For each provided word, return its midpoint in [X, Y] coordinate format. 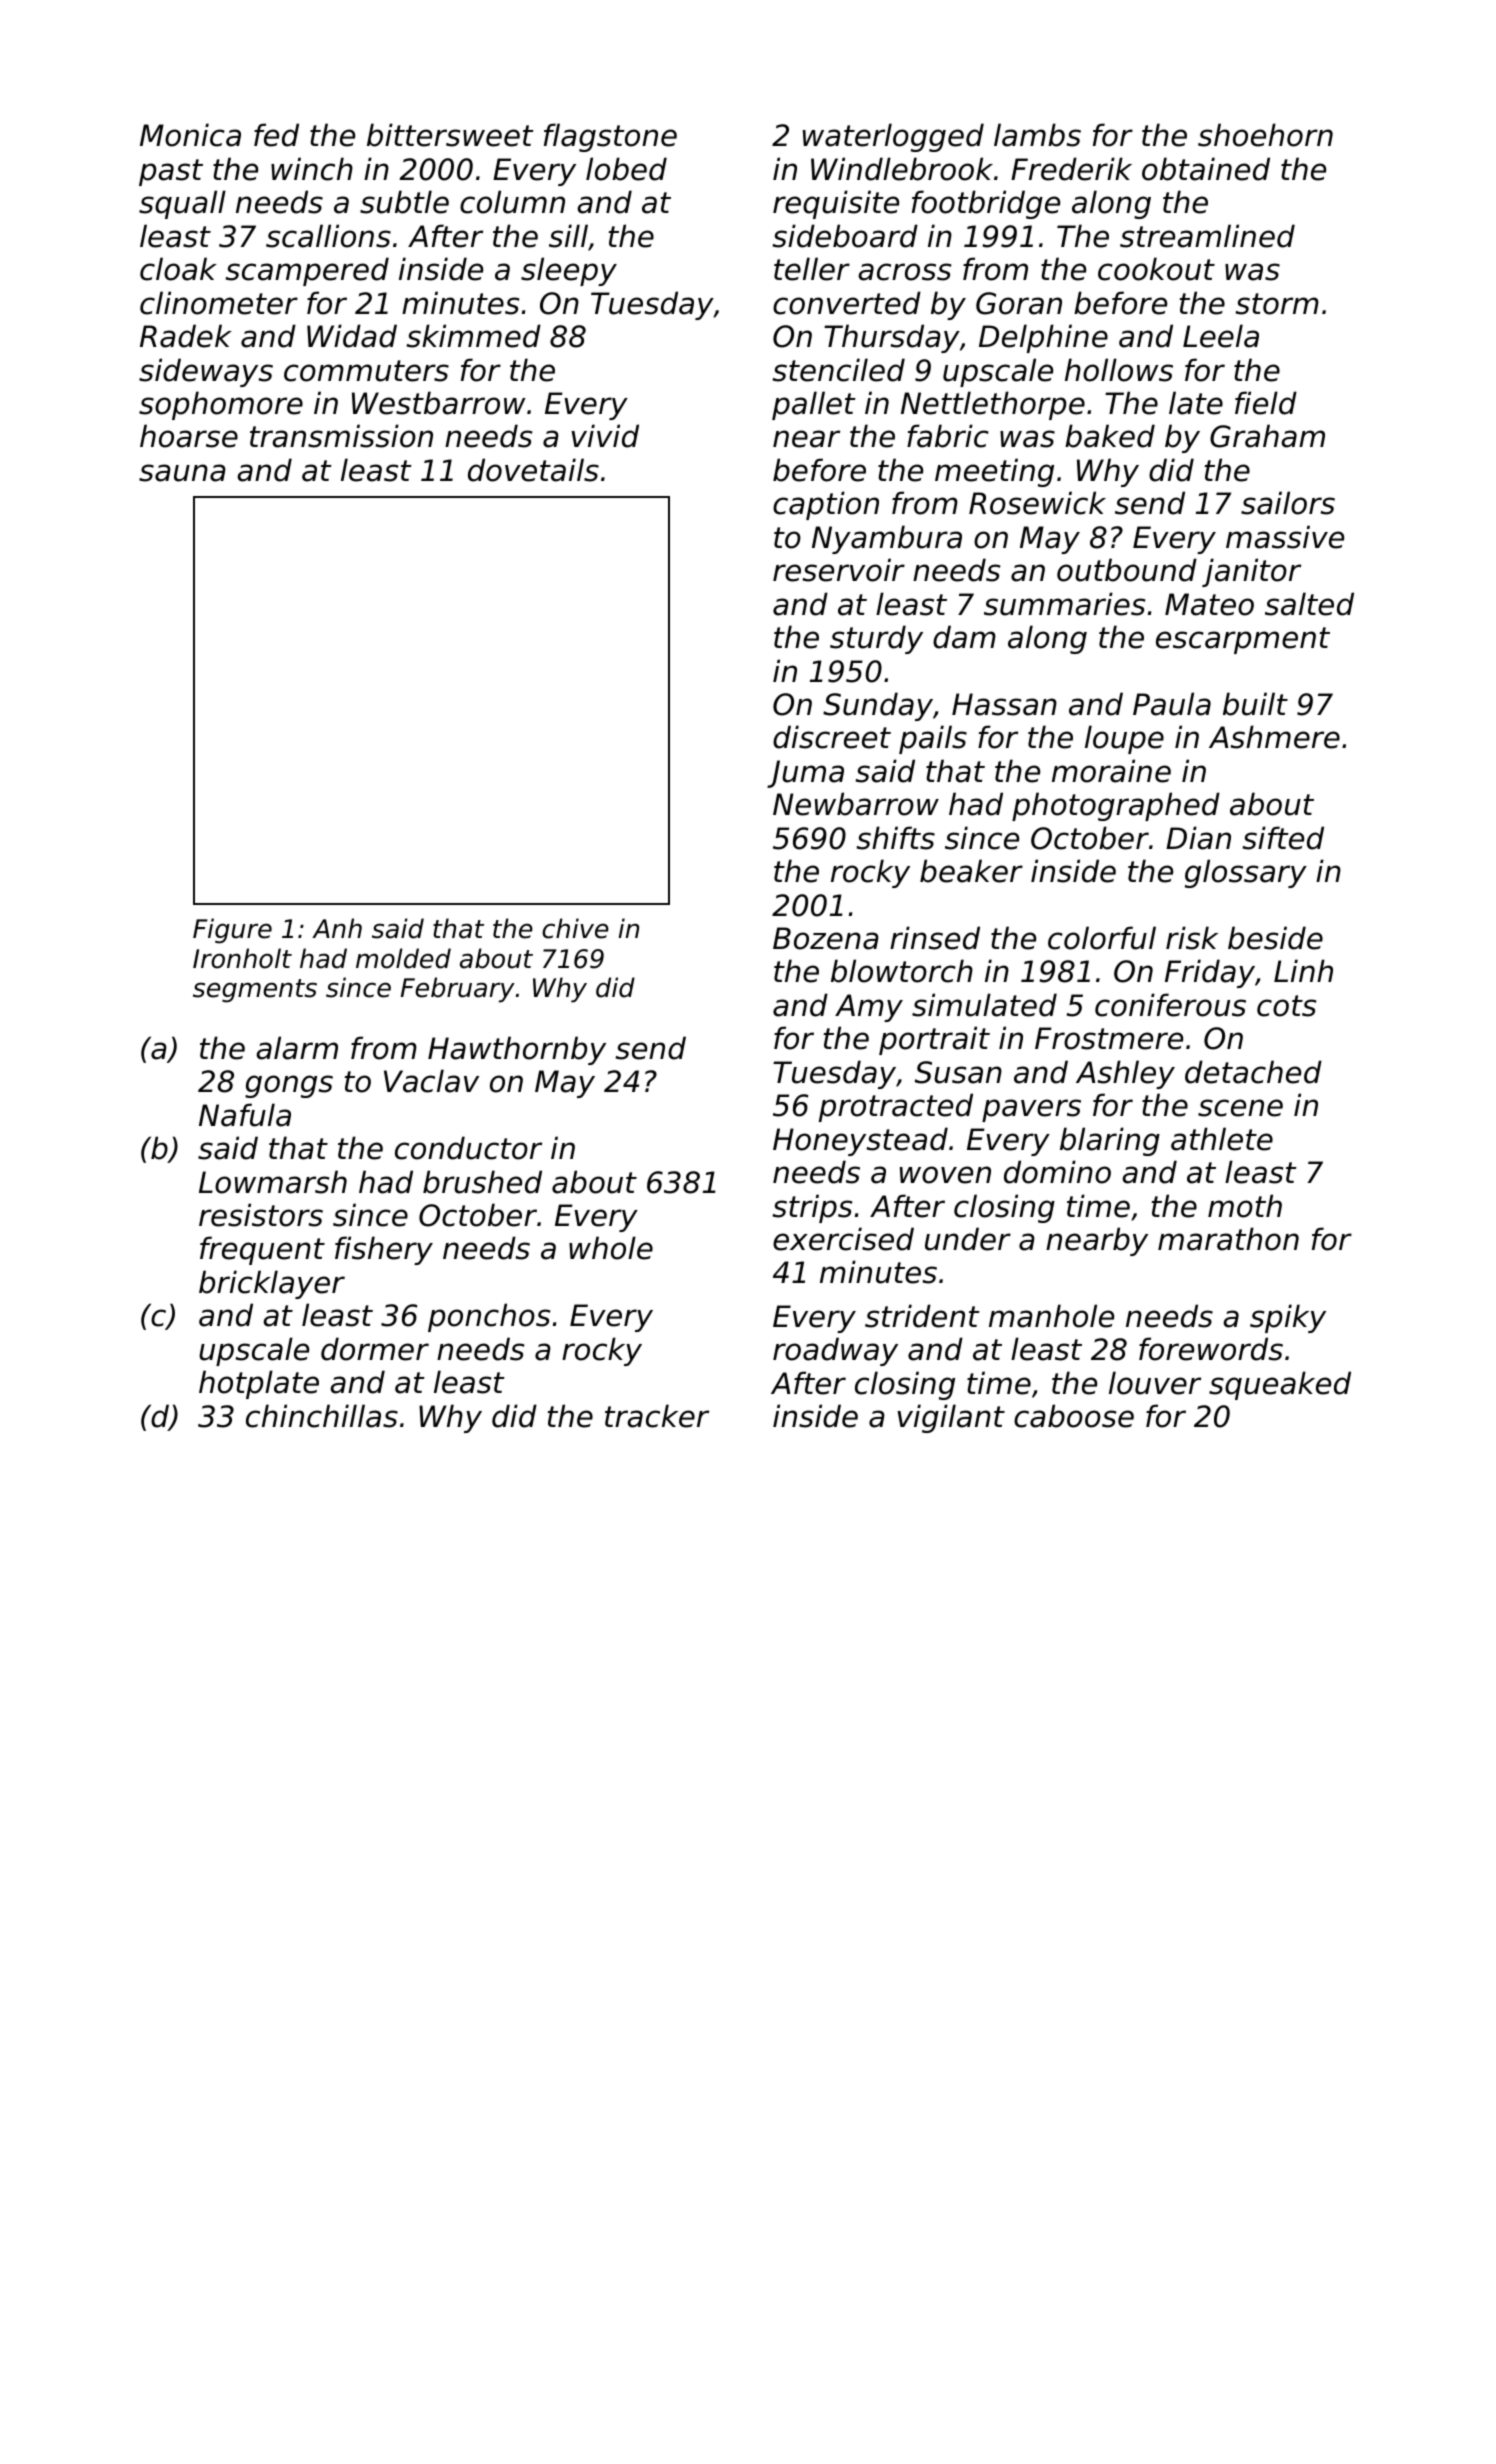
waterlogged [893, 137]
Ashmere [1274, 737]
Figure [232, 931]
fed [276, 135]
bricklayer [272, 1284]
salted [1309, 604]
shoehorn [1265, 135]
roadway [835, 1351]
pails [933, 739]
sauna [182, 473]
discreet [832, 737]
